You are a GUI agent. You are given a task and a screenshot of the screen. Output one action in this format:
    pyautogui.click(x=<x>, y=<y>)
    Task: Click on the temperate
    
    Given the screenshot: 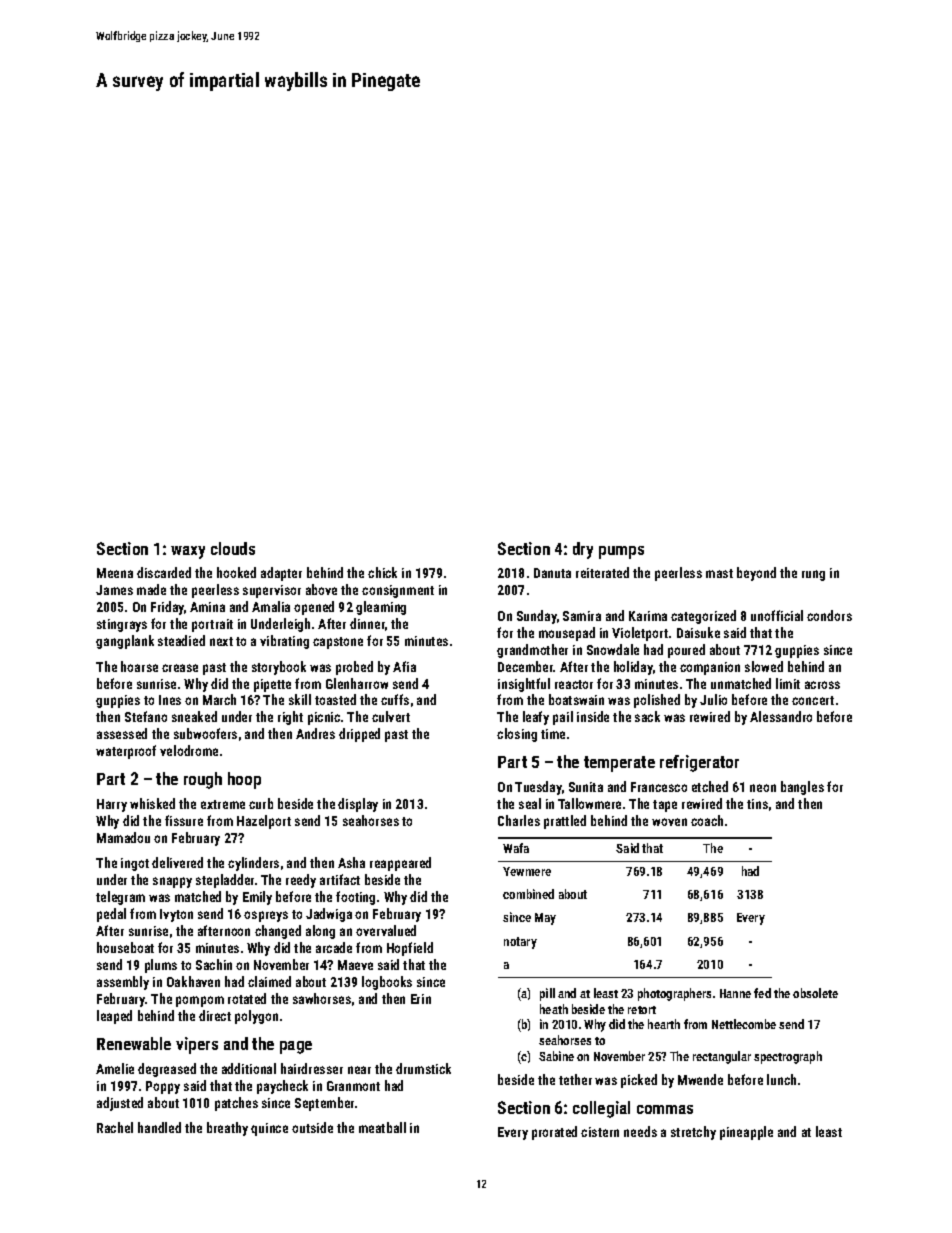 What is the action you would take?
    pyautogui.click(x=619, y=764)
